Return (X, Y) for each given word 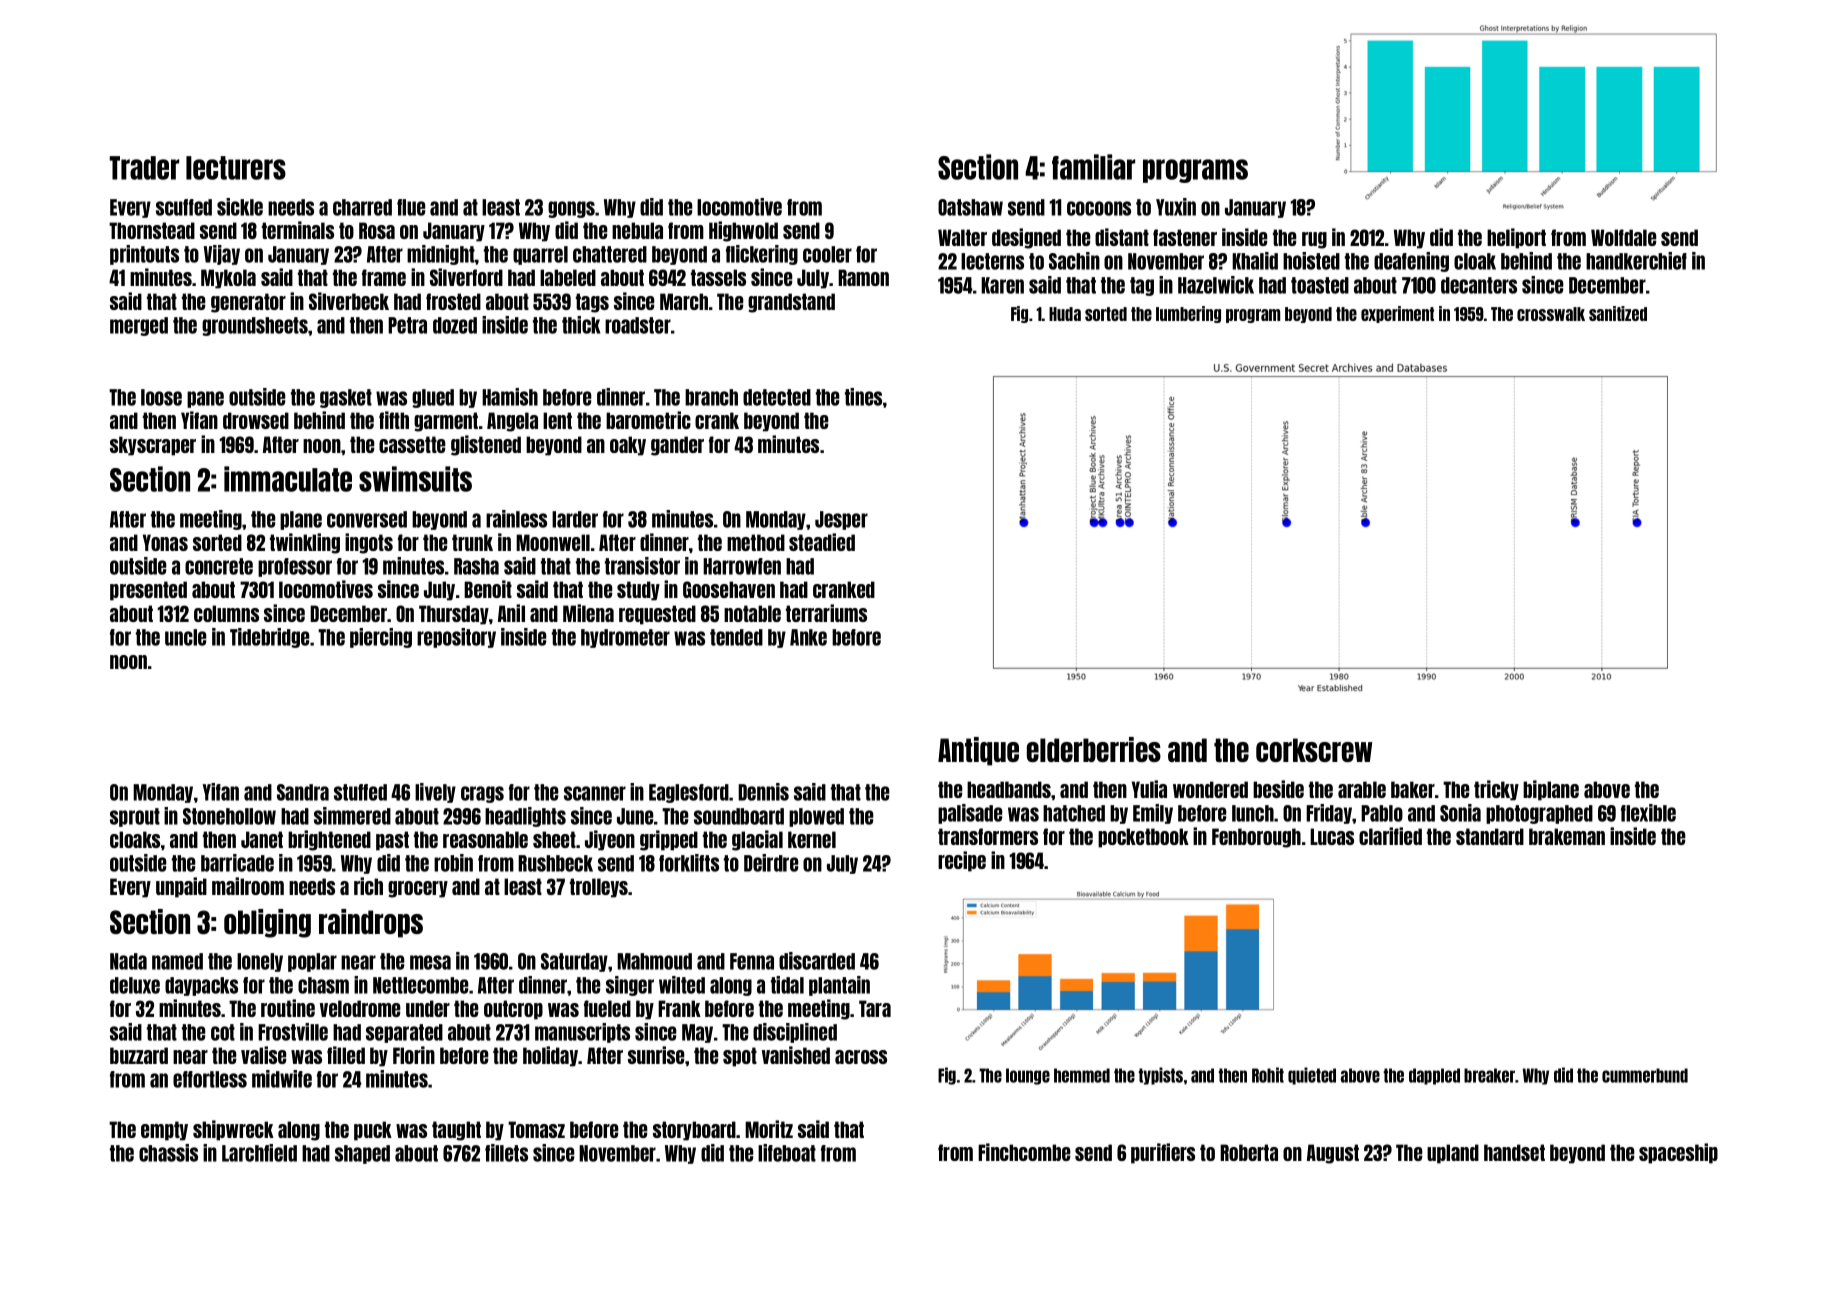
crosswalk (1551, 314)
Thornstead (152, 230)
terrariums (826, 613)
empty (164, 1131)
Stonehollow (229, 816)
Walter (962, 237)
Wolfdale (1624, 237)
